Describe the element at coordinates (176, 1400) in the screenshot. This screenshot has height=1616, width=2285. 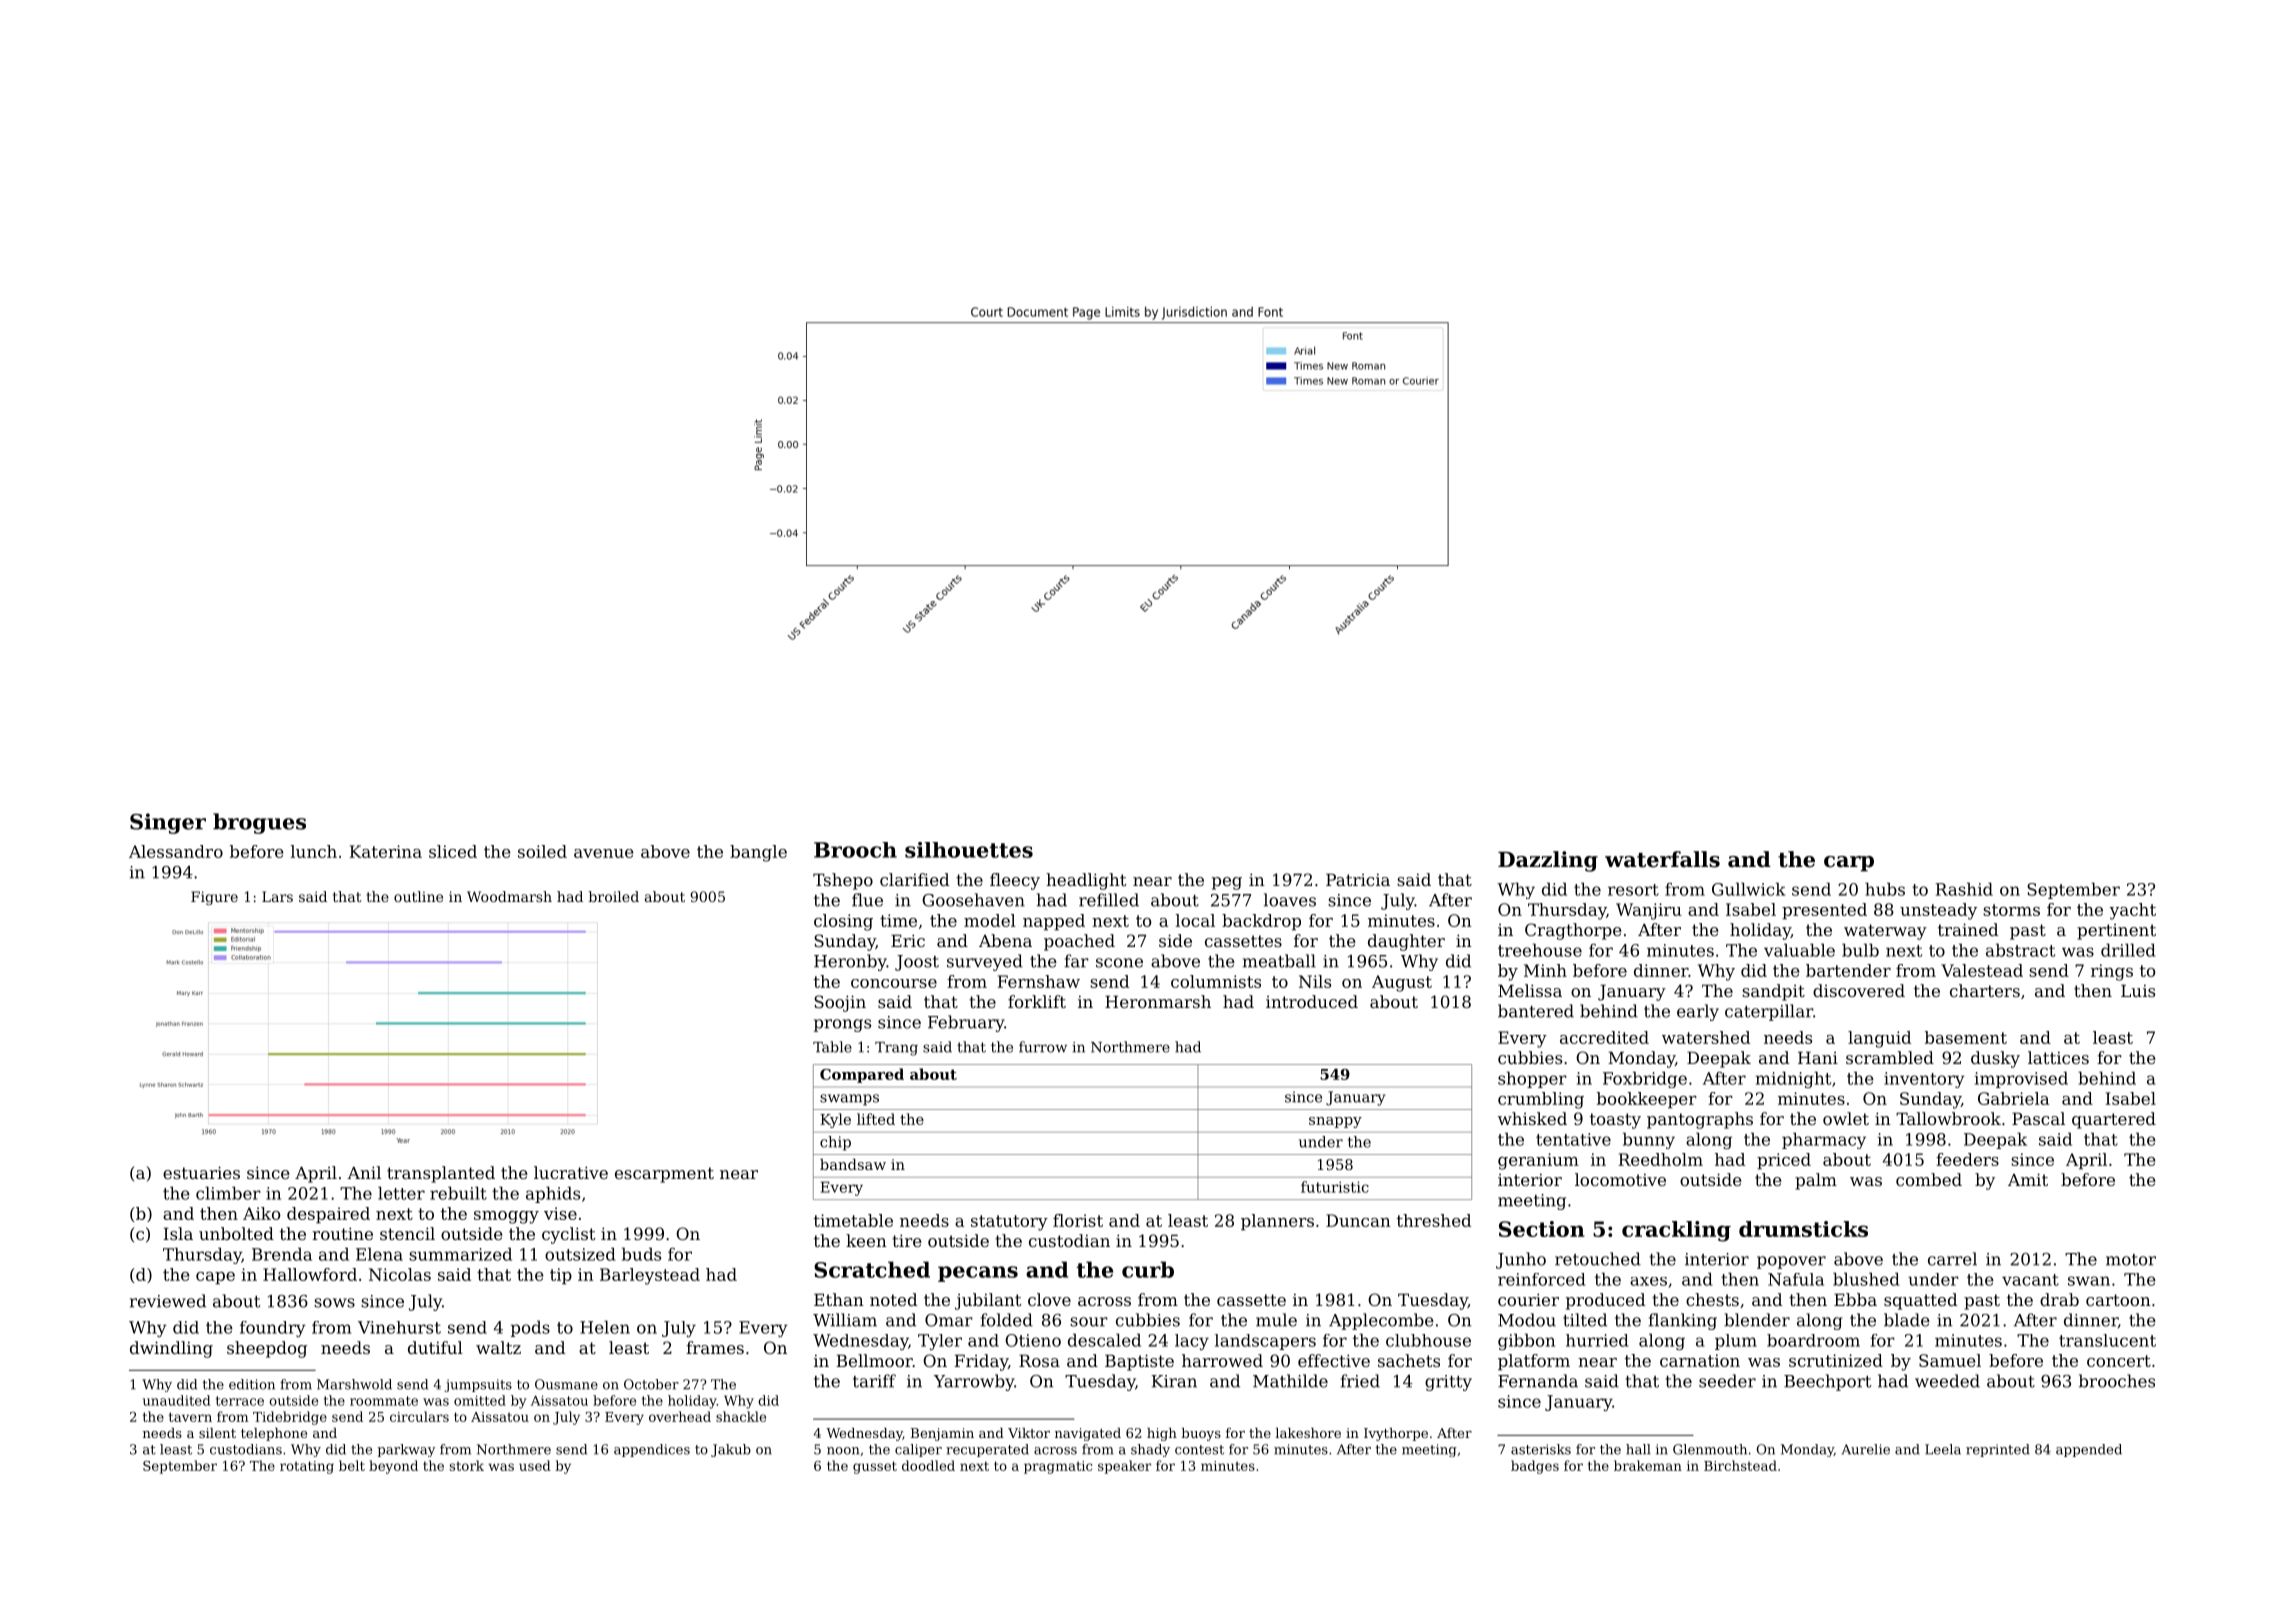
I see `unaudited` at that location.
